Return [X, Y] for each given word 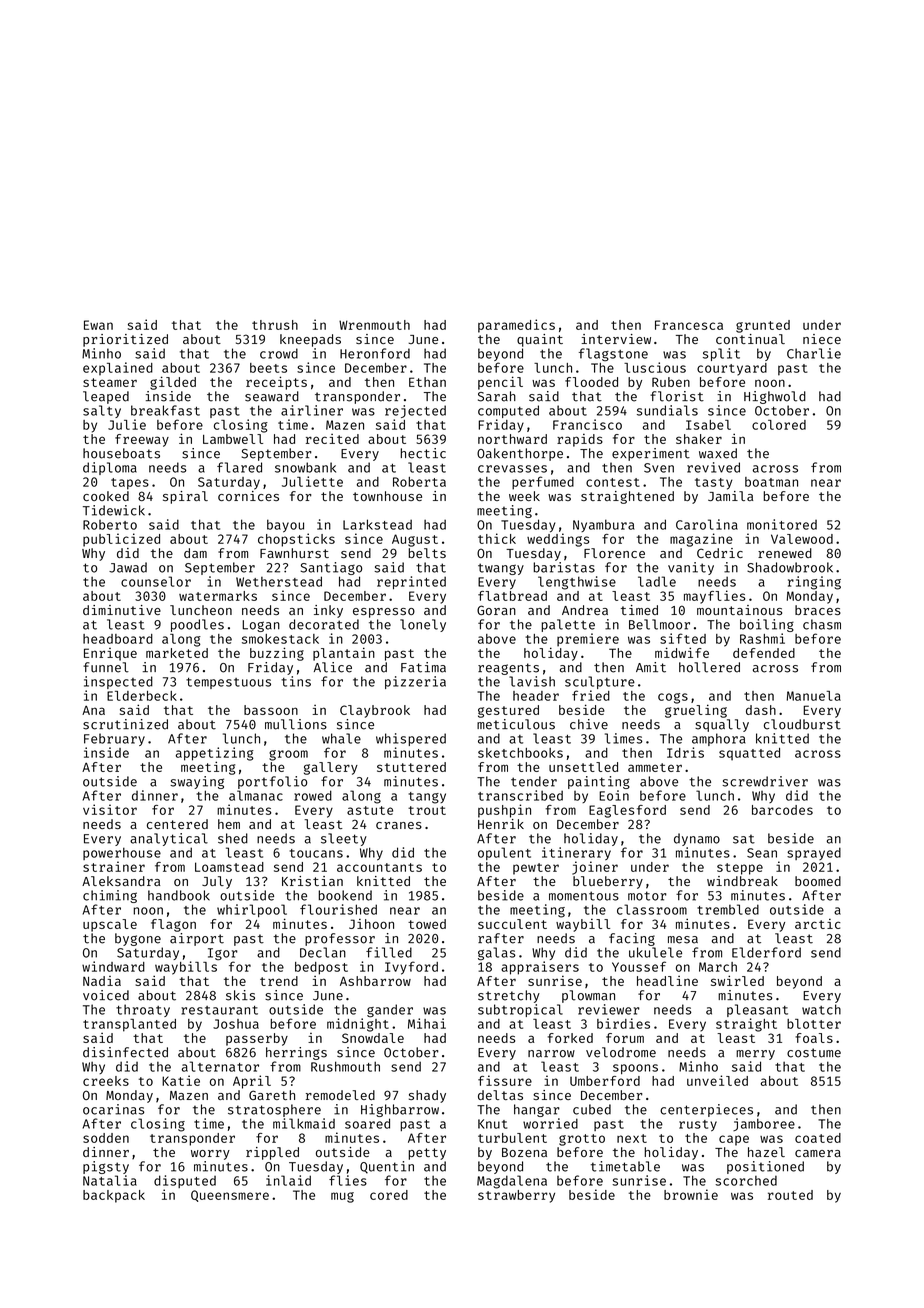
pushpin [504, 811]
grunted [763, 326]
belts [427, 553]
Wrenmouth [374, 325]
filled [389, 952]
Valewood [802, 539]
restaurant [219, 1010]
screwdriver [765, 781]
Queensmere [230, 1196]
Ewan [98, 325]
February [114, 739]
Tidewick [114, 510]
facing [632, 939]
